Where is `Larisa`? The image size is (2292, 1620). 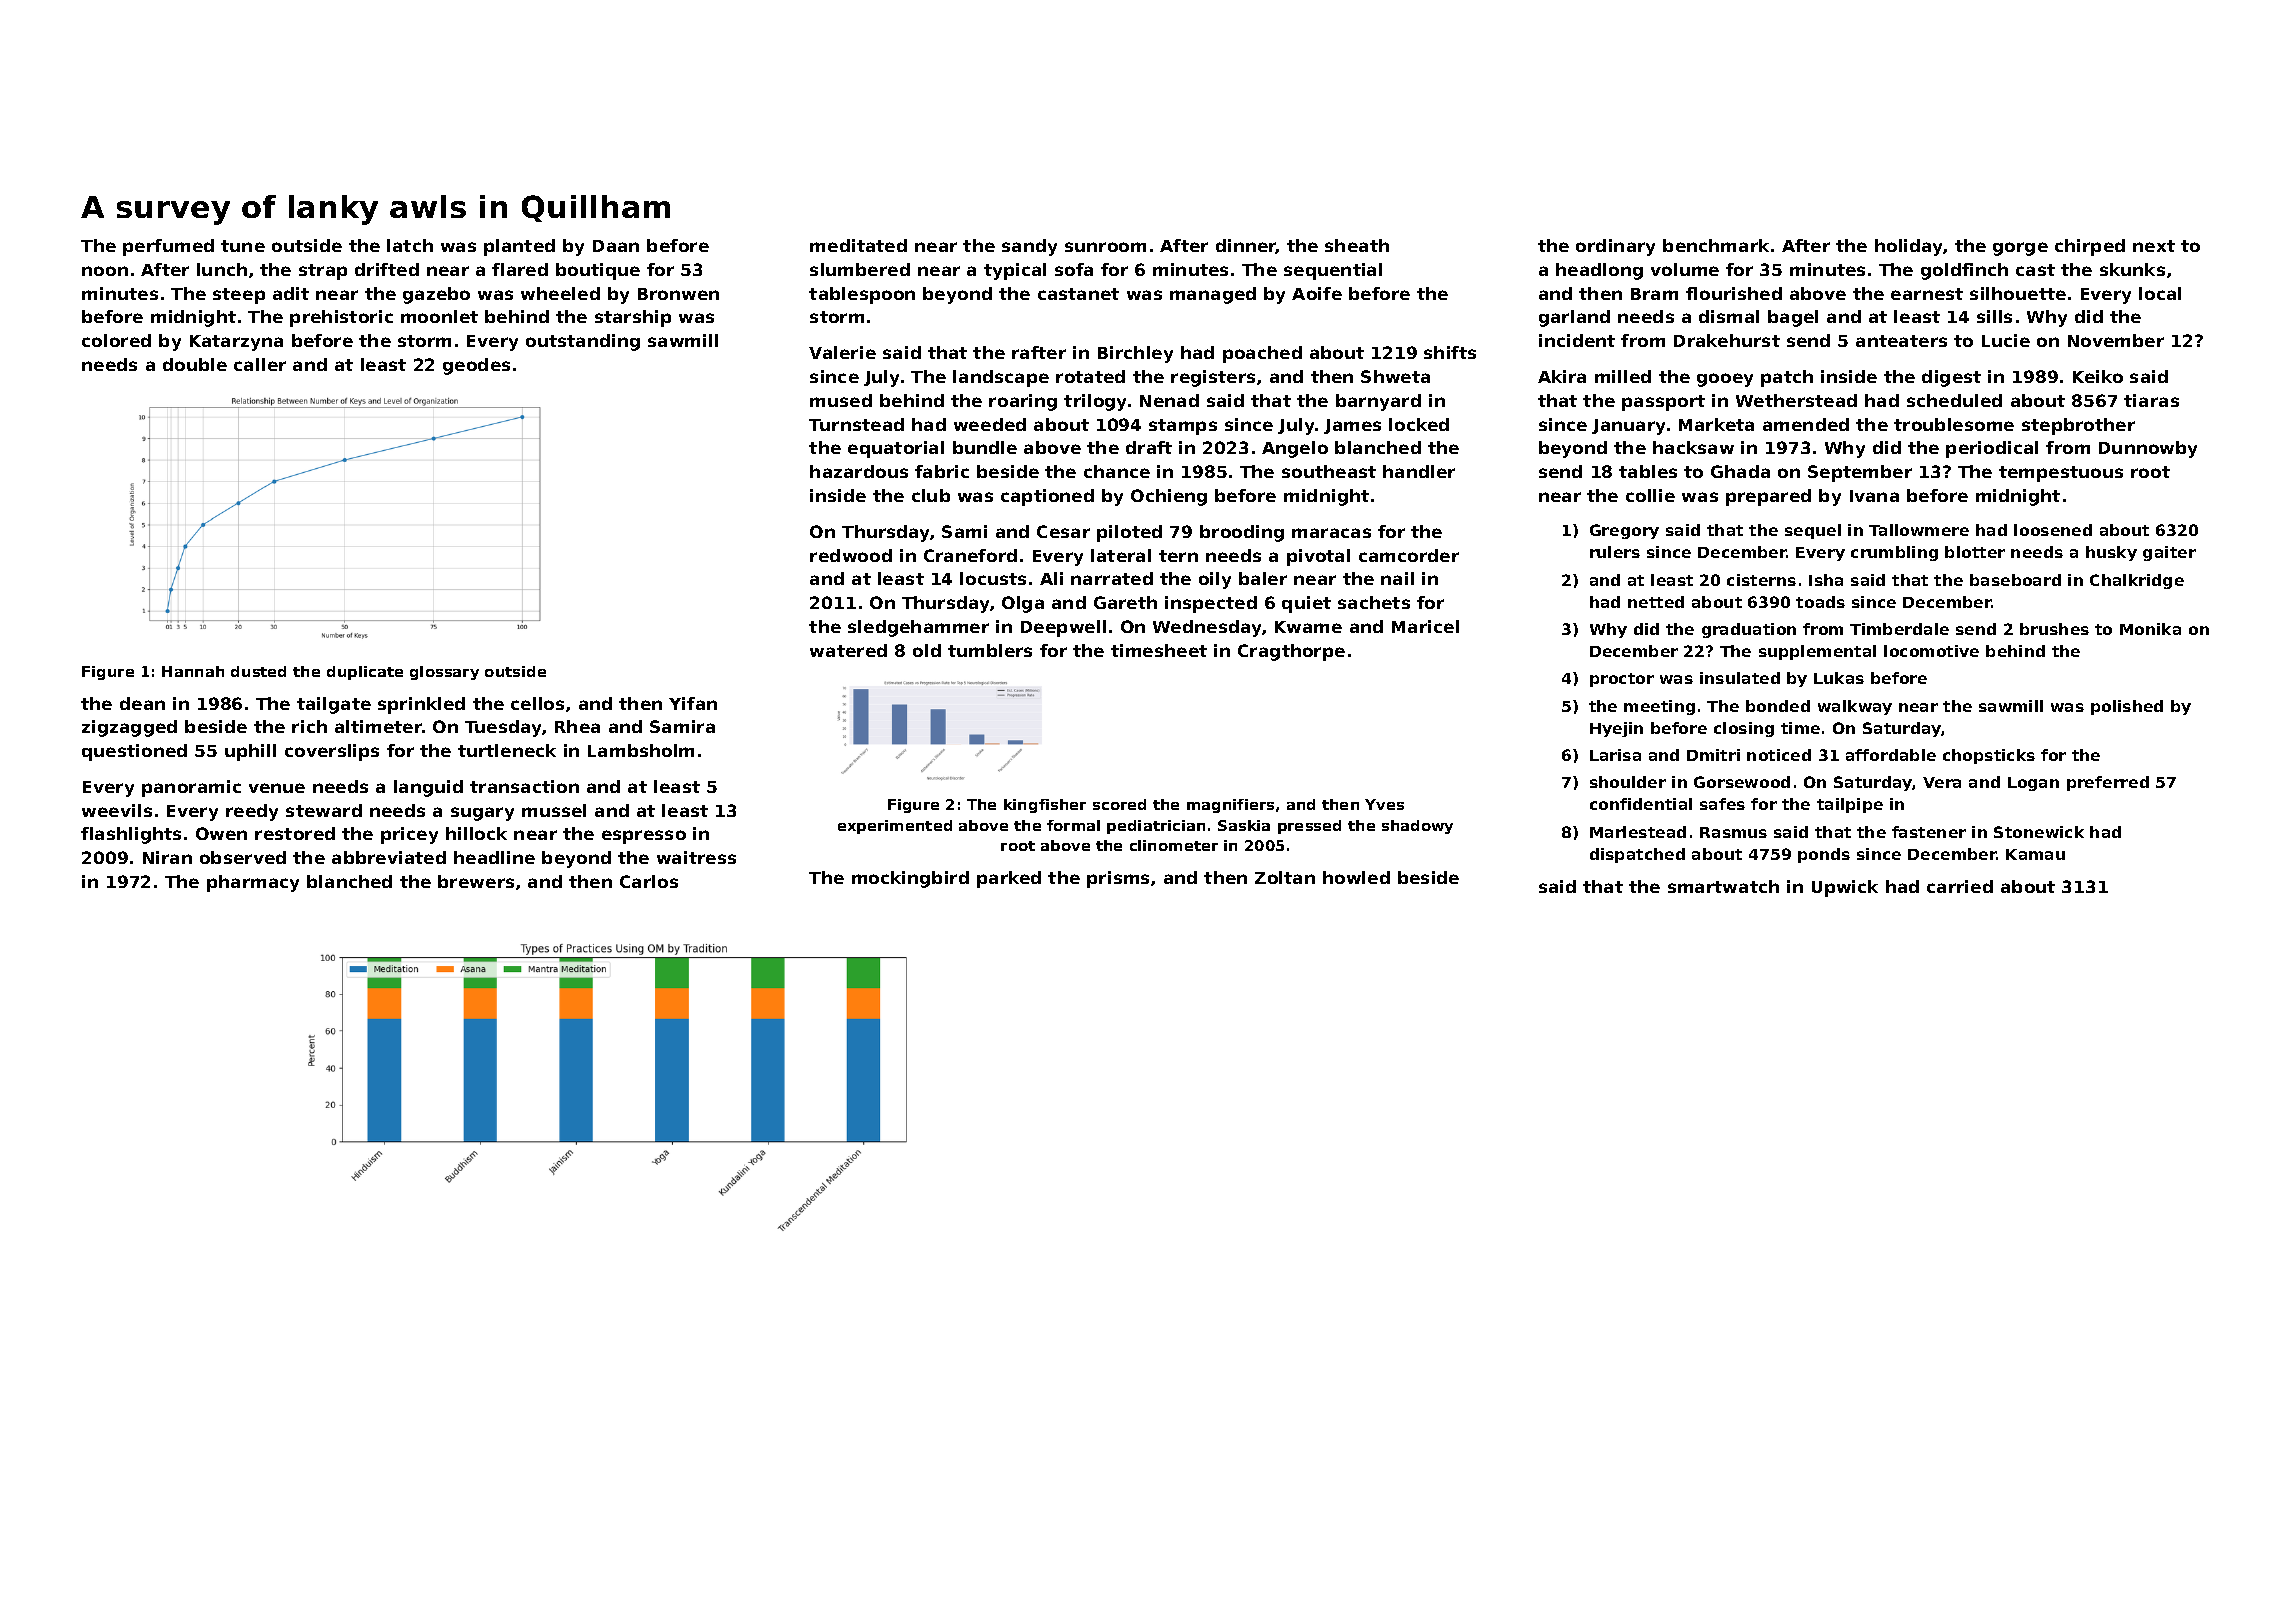 Larisa is located at coordinates (1615, 755).
